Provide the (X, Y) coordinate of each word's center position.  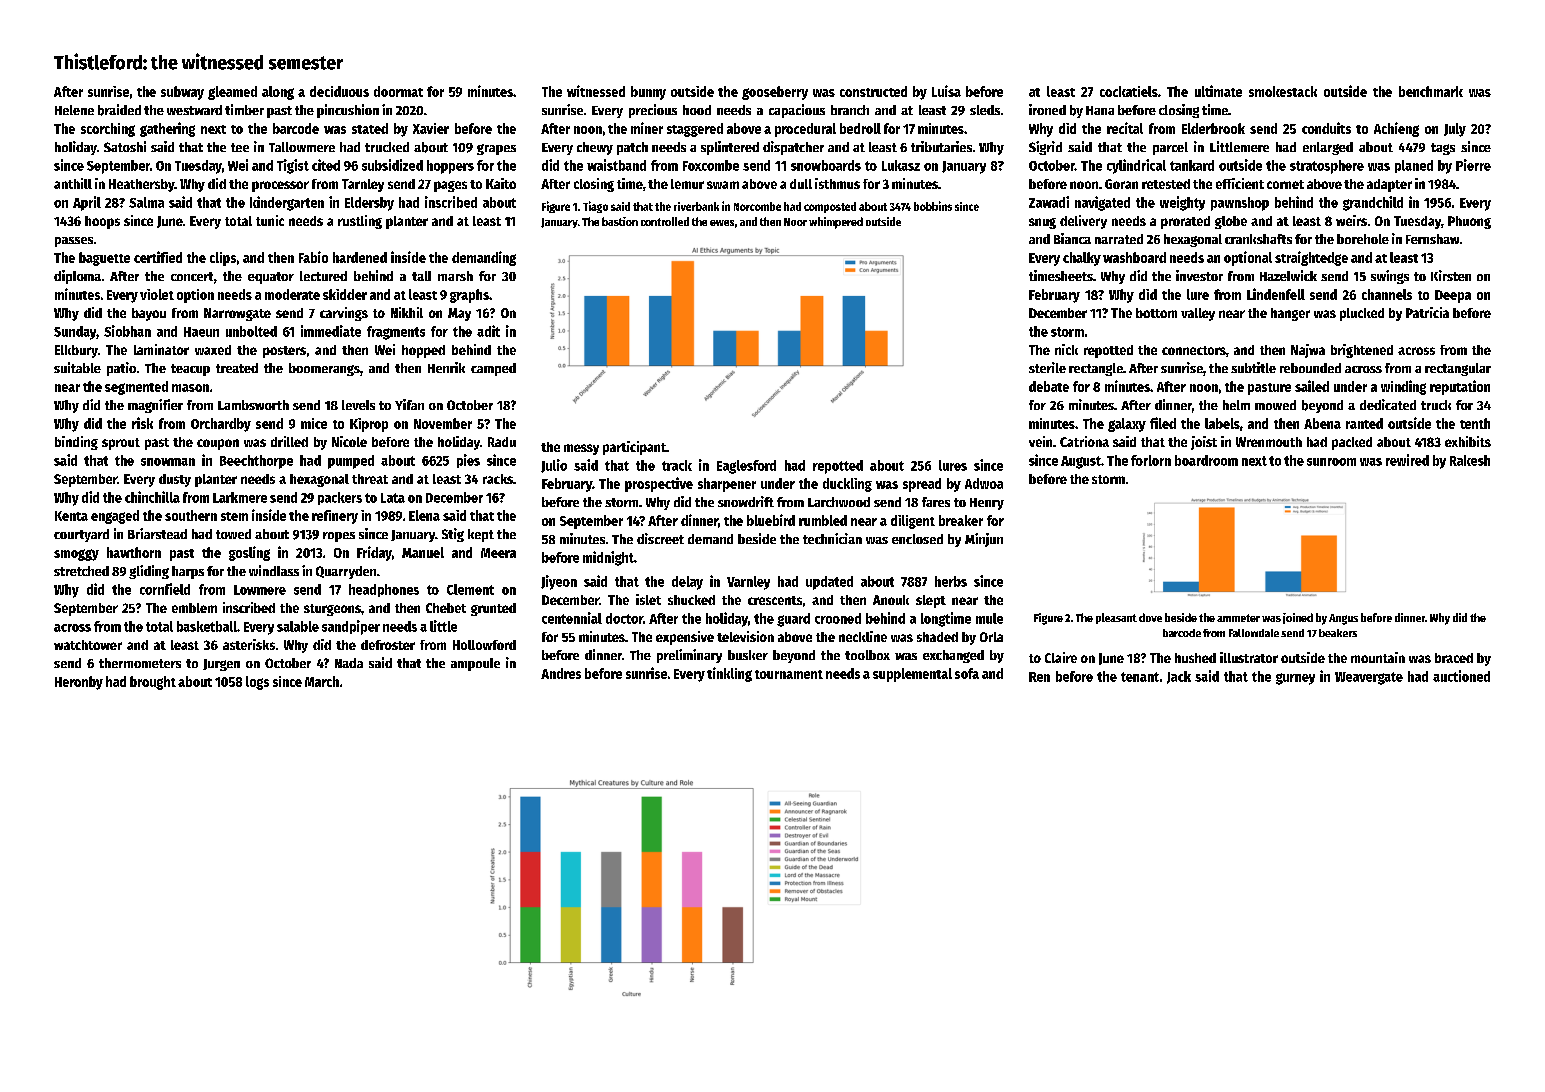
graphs (469, 296)
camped (493, 369)
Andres (561, 673)
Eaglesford (746, 467)
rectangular (1458, 369)
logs (257, 683)
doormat (398, 91)
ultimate (1218, 91)
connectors (1194, 350)
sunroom (1331, 462)
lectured (323, 276)
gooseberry (775, 93)
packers (340, 498)
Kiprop (369, 425)
